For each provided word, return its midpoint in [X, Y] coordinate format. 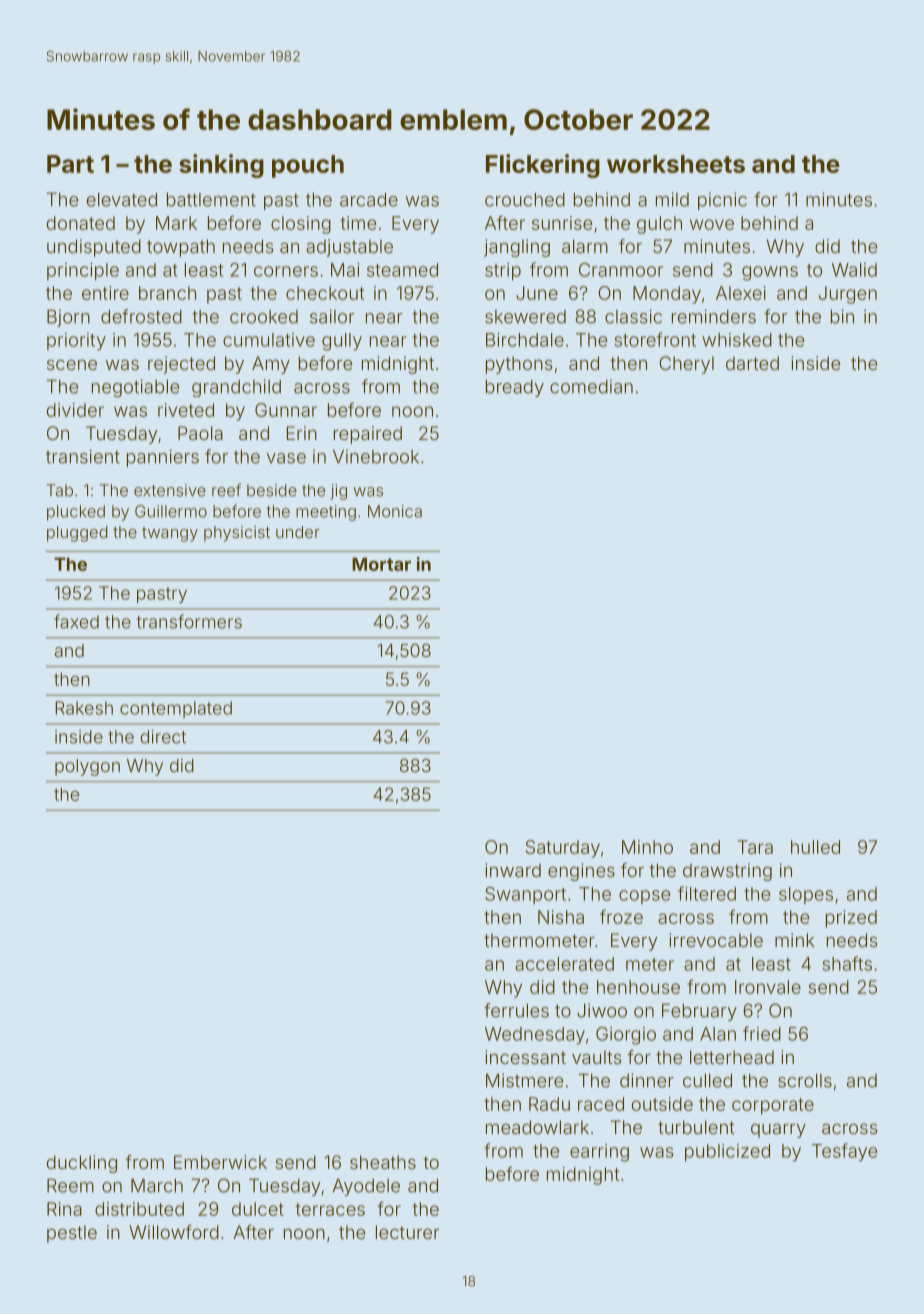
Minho [647, 847]
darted [752, 363]
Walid [854, 270]
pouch [308, 166]
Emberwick [220, 1162]
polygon [87, 767]
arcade [369, 199]
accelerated [564, 964]
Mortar [381, 564]
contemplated [176, 709]
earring [599, 1153]
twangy [170, 534]
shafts [847, 963]
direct [163, 737]
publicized [727, 1153]
